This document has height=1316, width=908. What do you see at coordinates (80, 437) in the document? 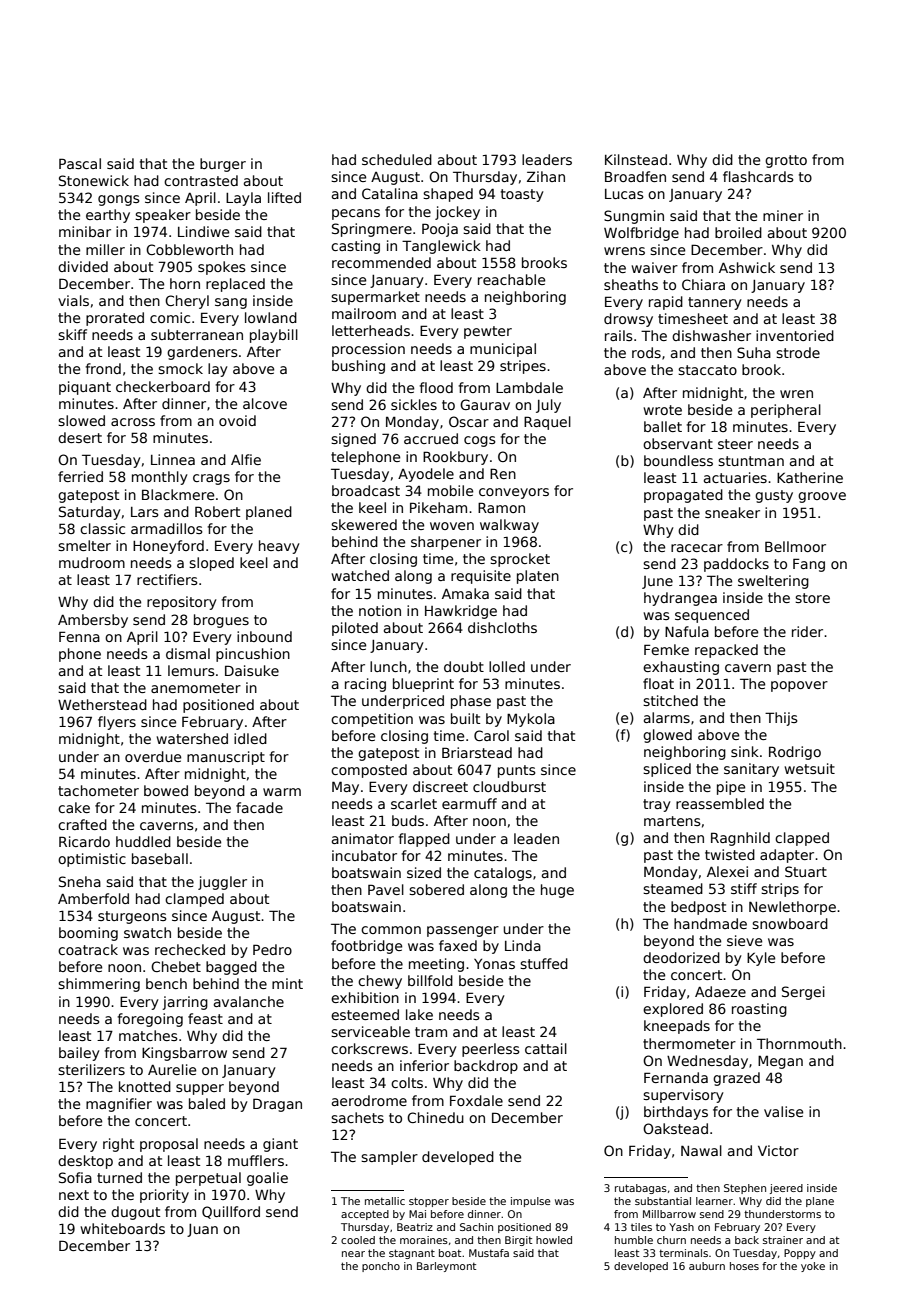
I see `desert` at bounding box center [80, 437].
